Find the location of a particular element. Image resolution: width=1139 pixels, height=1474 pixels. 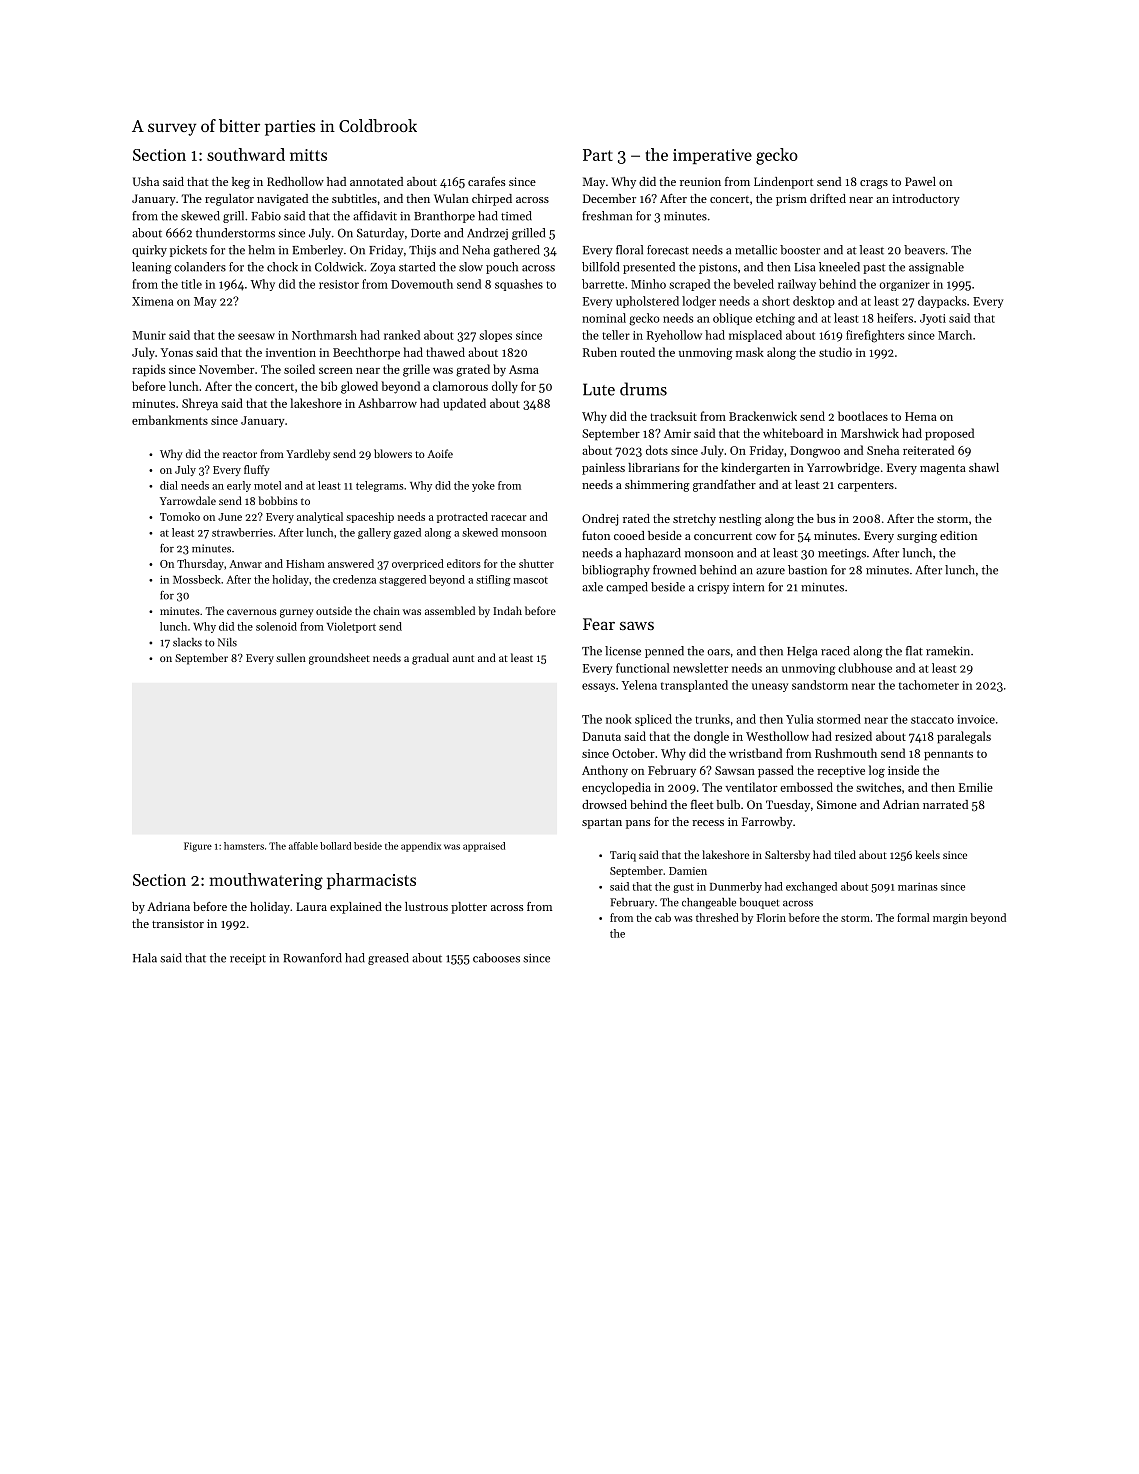

spaceship is located at coordinates (370, 517).
